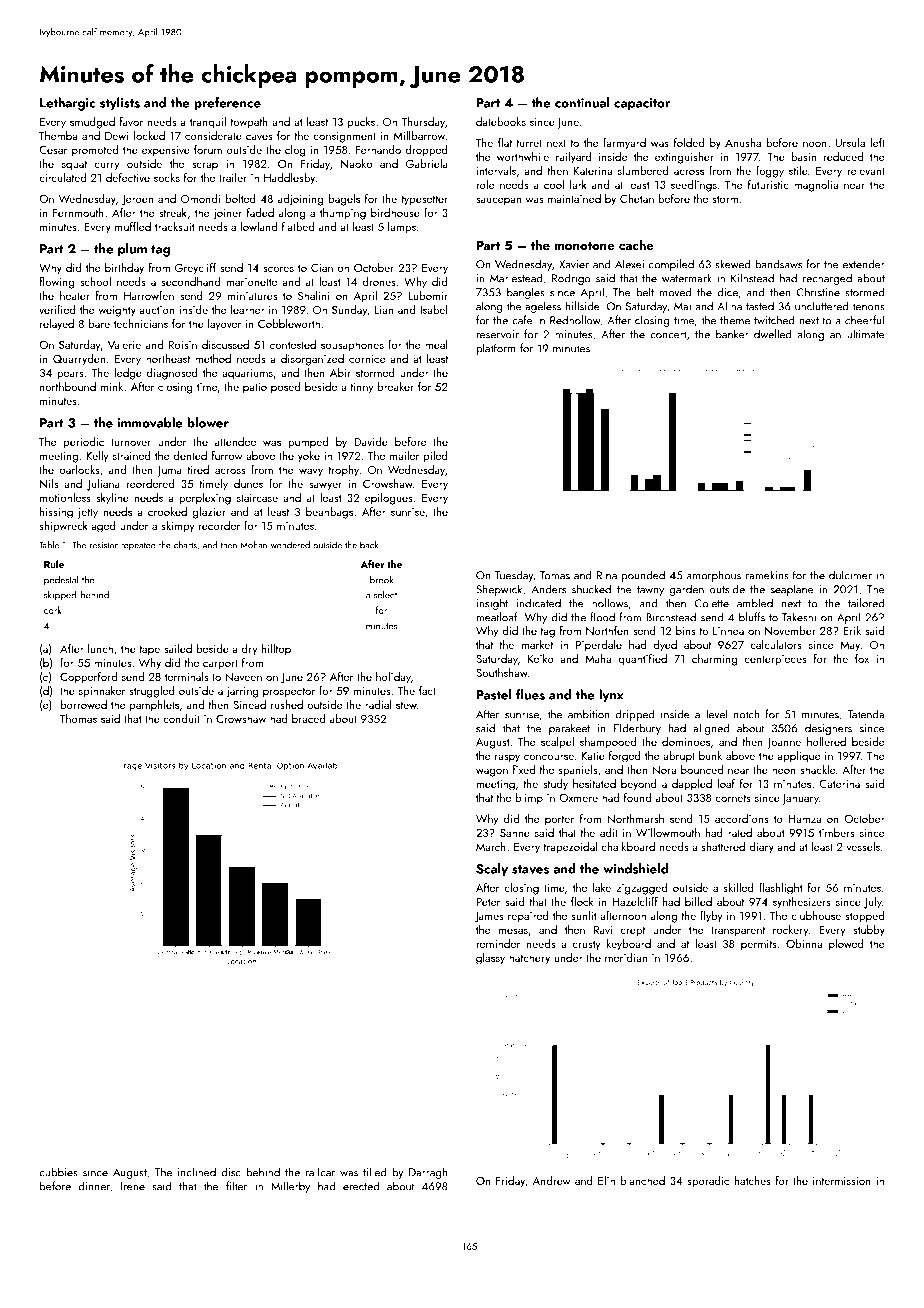  I want to click on Scaly, so click(492, 870).
